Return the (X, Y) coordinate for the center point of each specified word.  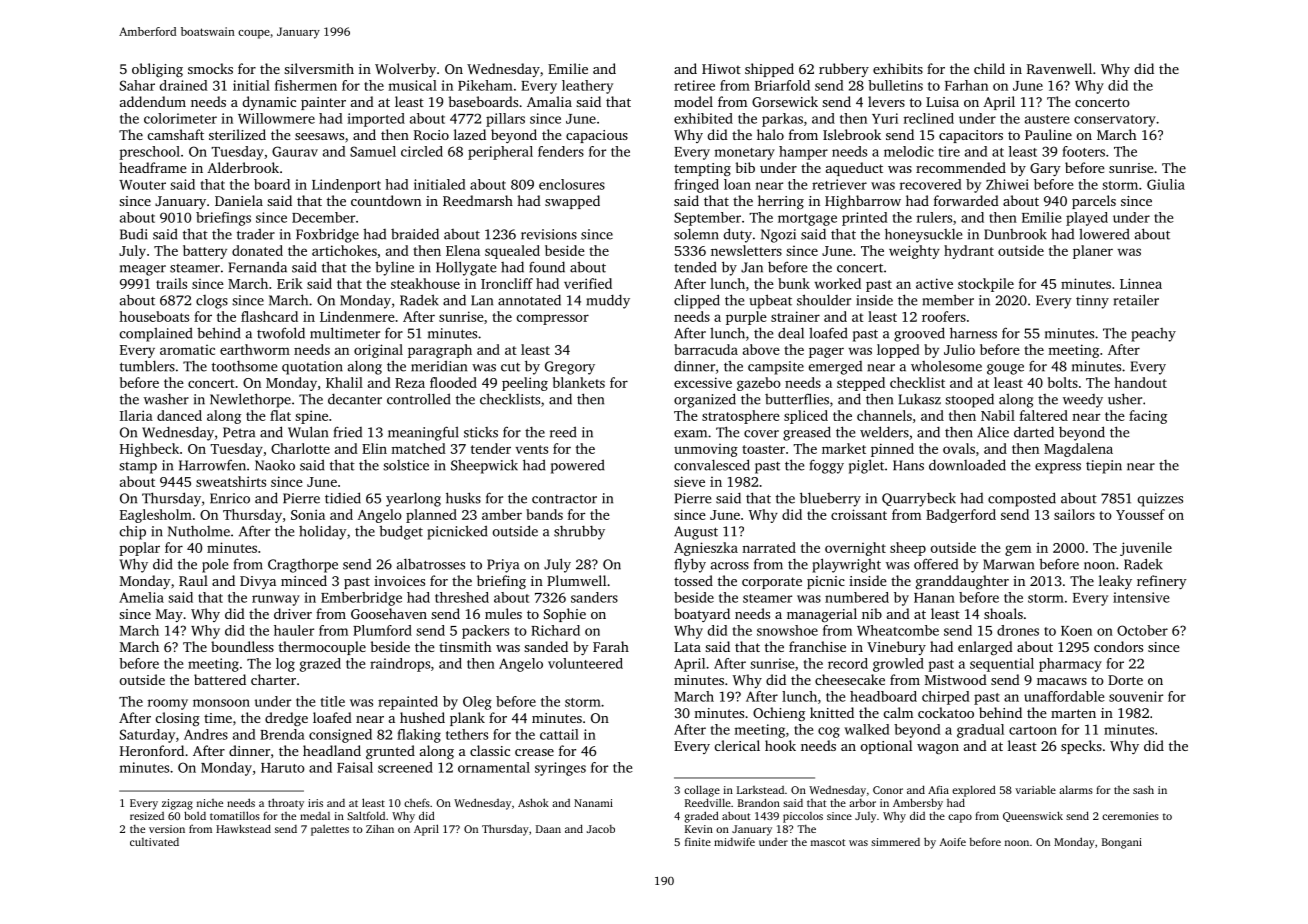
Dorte (1125, 680)
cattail (559, 734)
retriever (839, 184)
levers (886, 101)
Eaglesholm (156, 516)
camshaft (176, 134)
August (696, 533)
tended (695, 267)
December (323, 217)
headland (332, 750)
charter (273, 679)
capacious (597, 136)
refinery (1162, 582)
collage (702, 791)
